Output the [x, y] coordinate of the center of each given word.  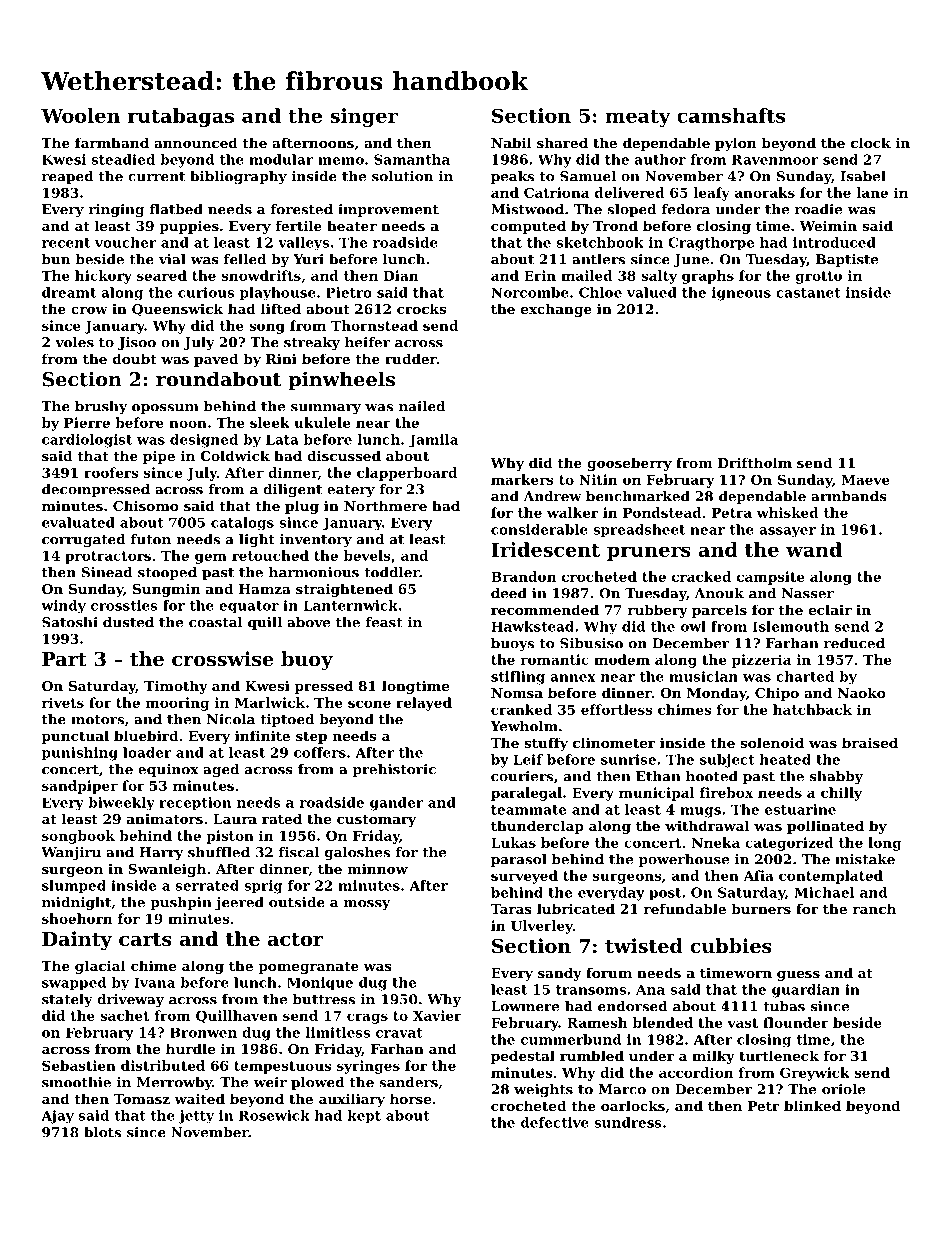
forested [302, 209]
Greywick [815, 1074]
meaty [638, 118]
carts [145, 940]
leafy [712, 194]
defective [555, 1122]
